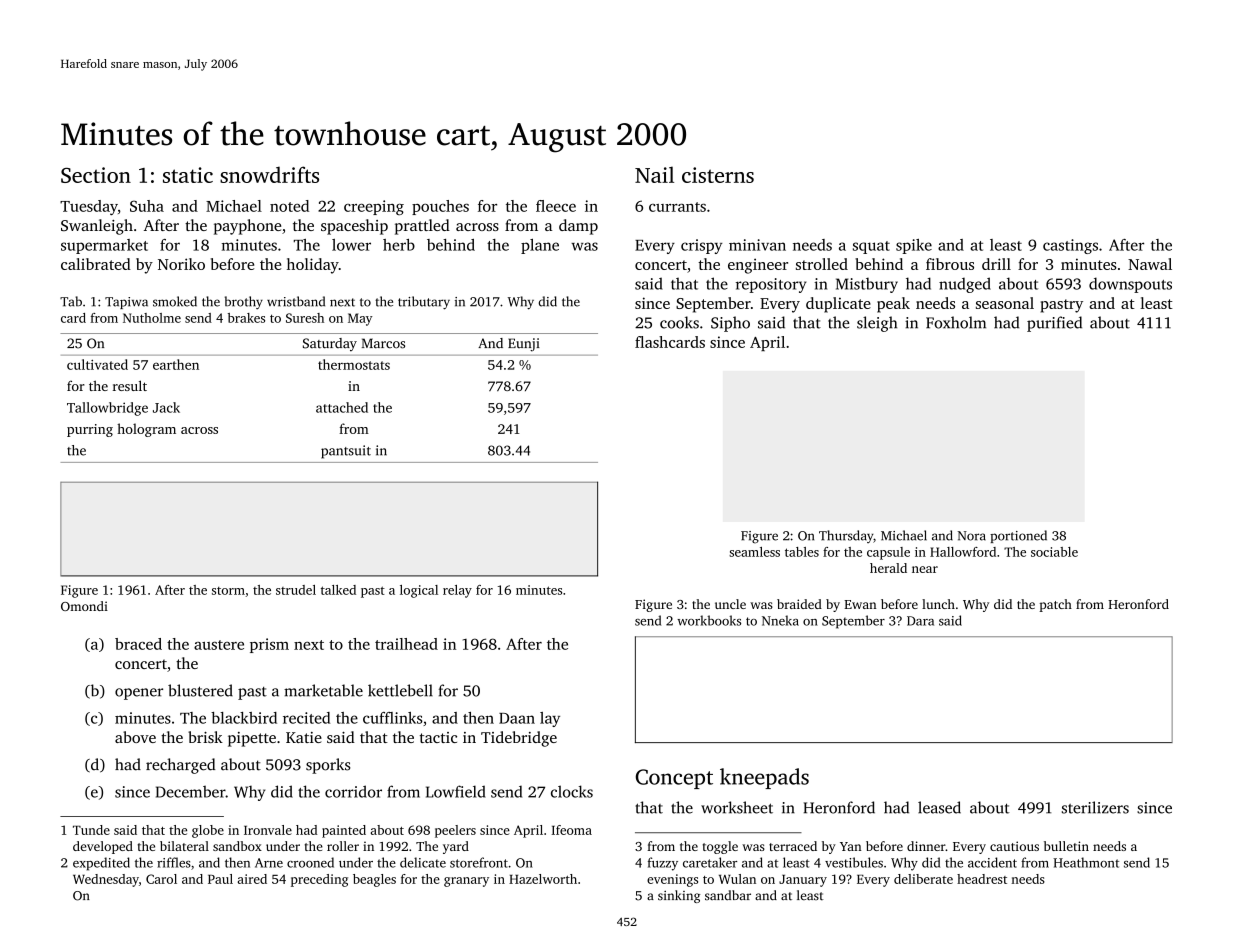 Image resolution: width=1233 pixels, height=952 pixels. I want to click on preceding, so click(319, 880).
